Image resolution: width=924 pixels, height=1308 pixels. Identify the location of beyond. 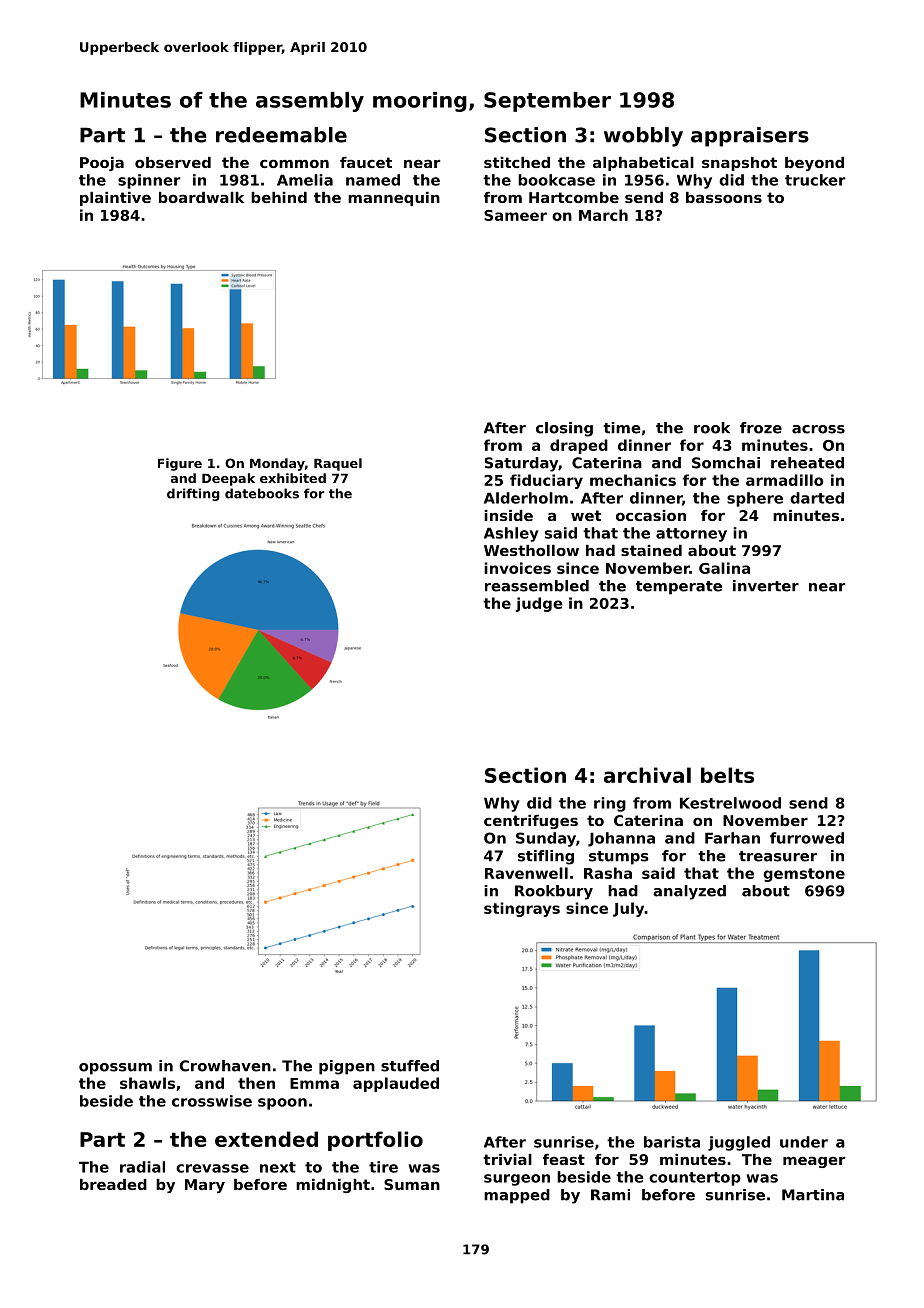
(814, 164).
